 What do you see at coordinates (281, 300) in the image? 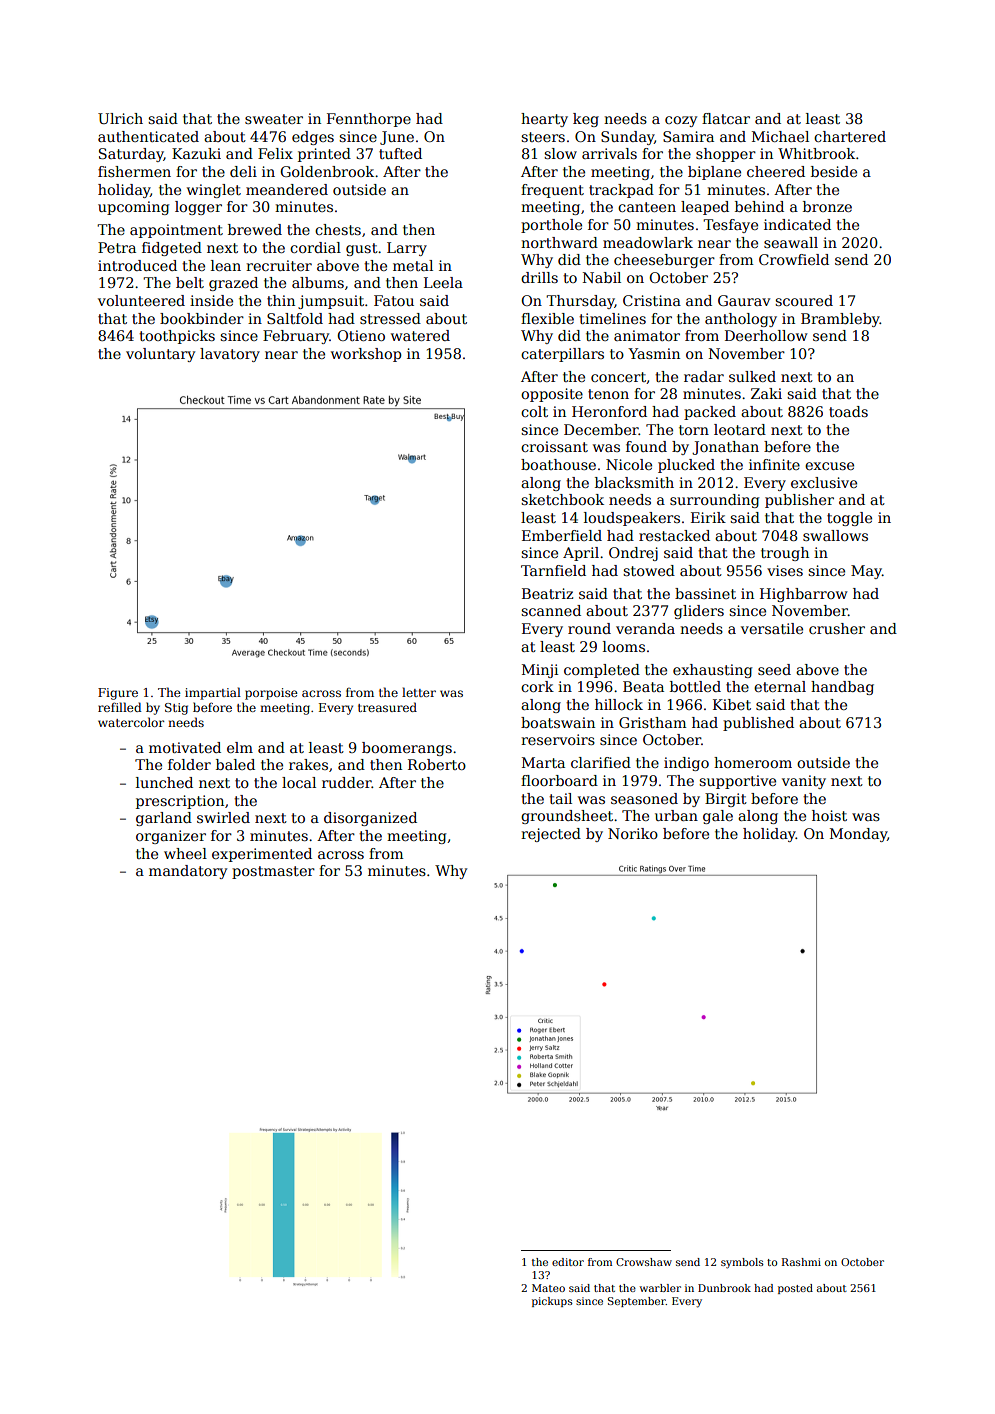
I see `thin` at bounding box center [281, 300].
